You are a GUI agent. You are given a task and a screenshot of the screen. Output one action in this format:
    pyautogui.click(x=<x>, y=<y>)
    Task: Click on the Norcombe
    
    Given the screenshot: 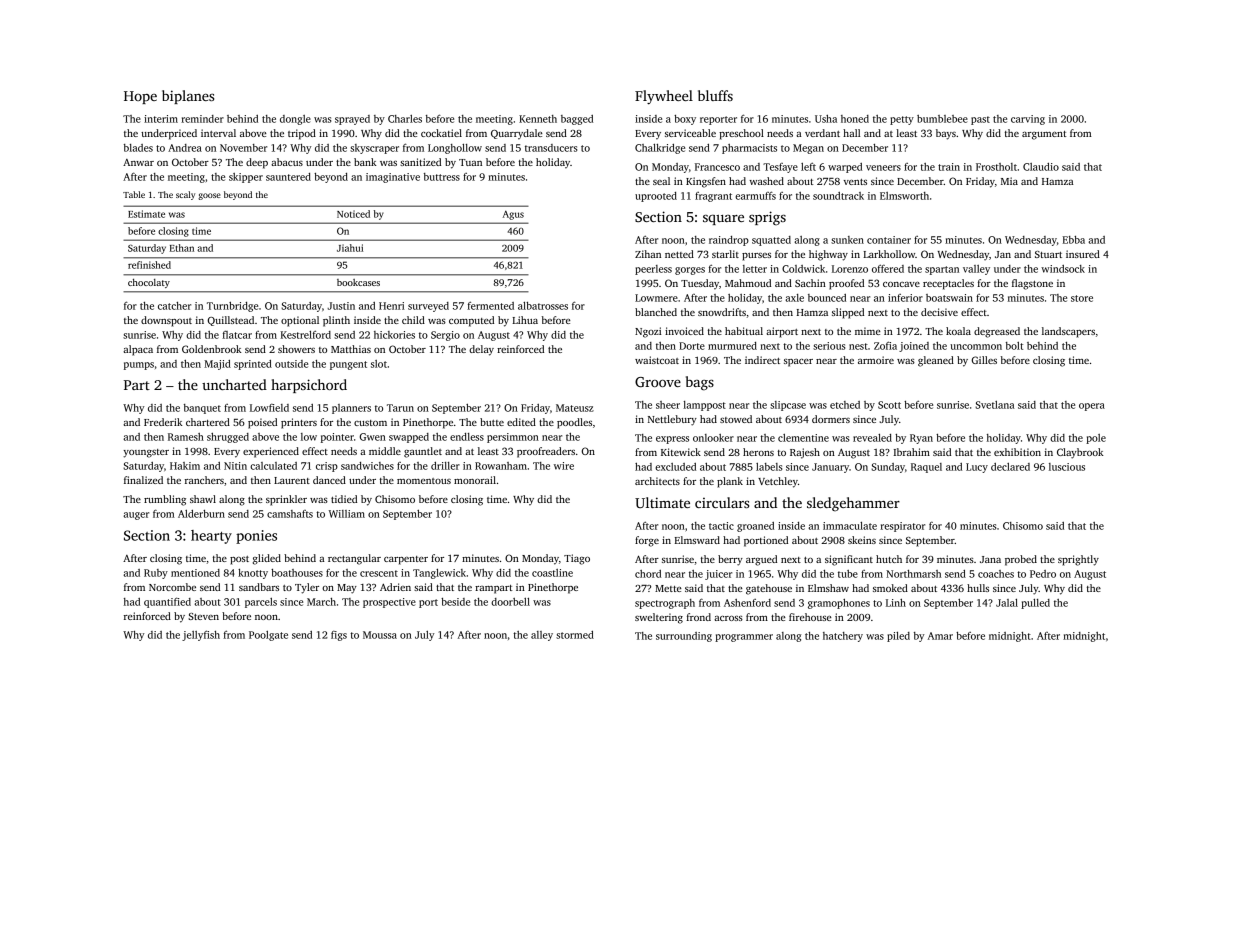 What is the action you would take?
    pyautogui.click(x=172, y=587)
